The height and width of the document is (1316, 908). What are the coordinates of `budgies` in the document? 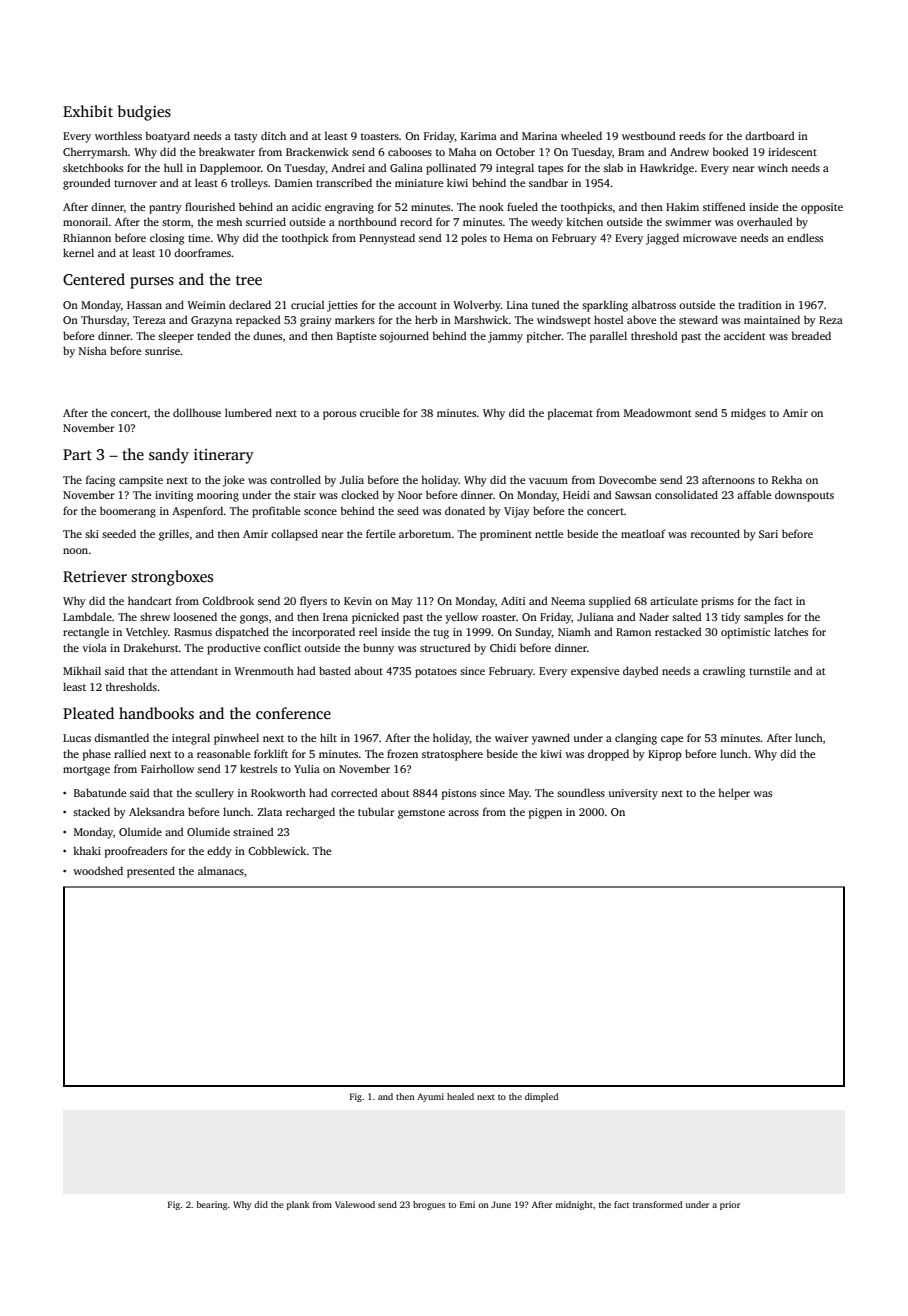 It's located at (144, 113).
